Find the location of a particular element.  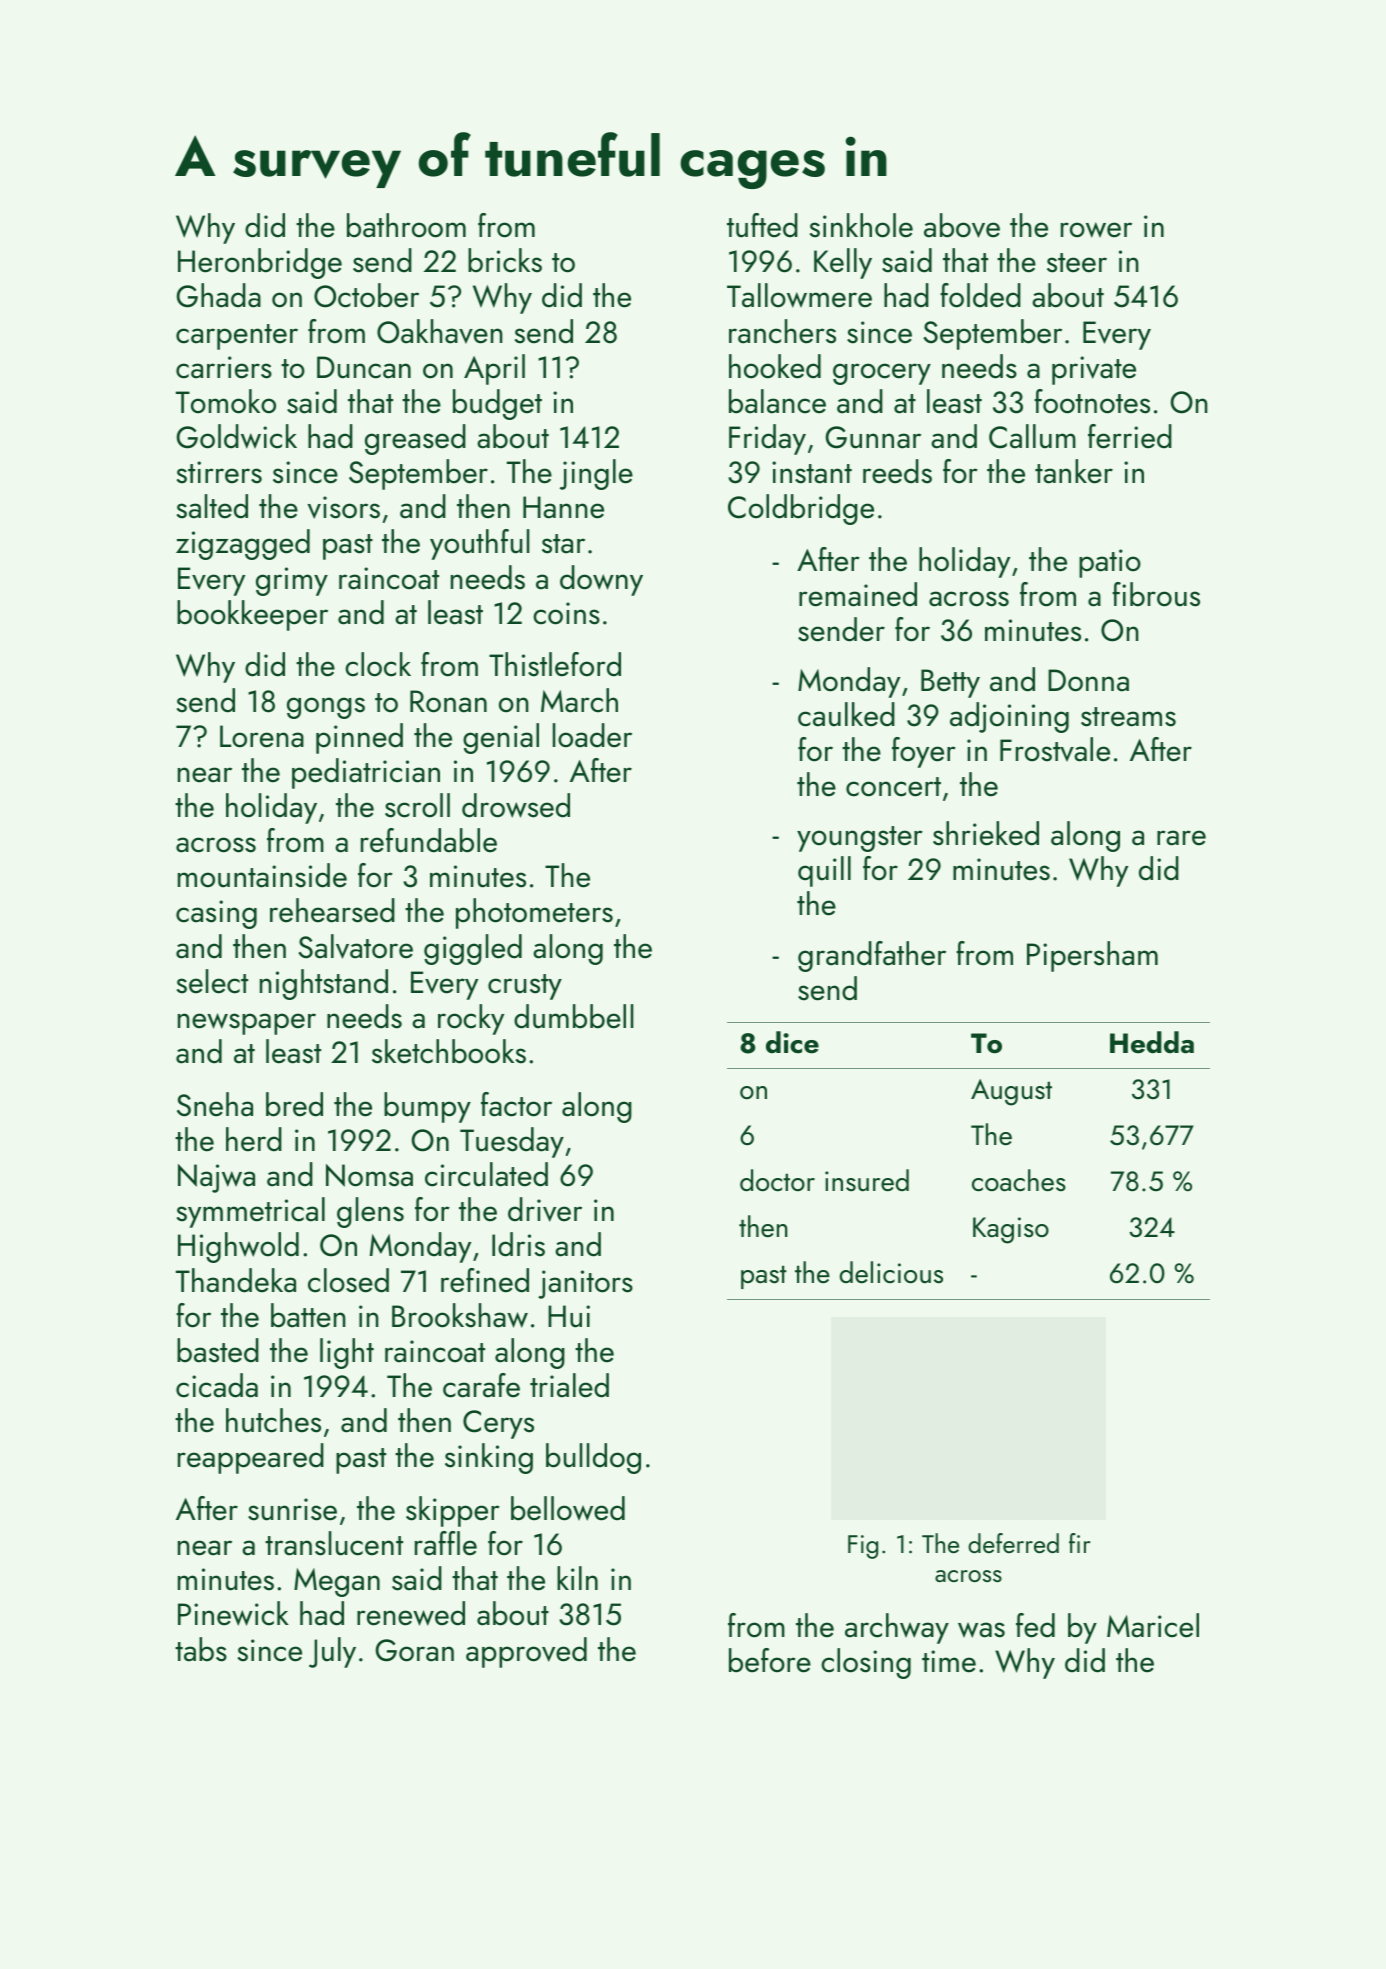

Lorena is located at coordinates (262, 736).
